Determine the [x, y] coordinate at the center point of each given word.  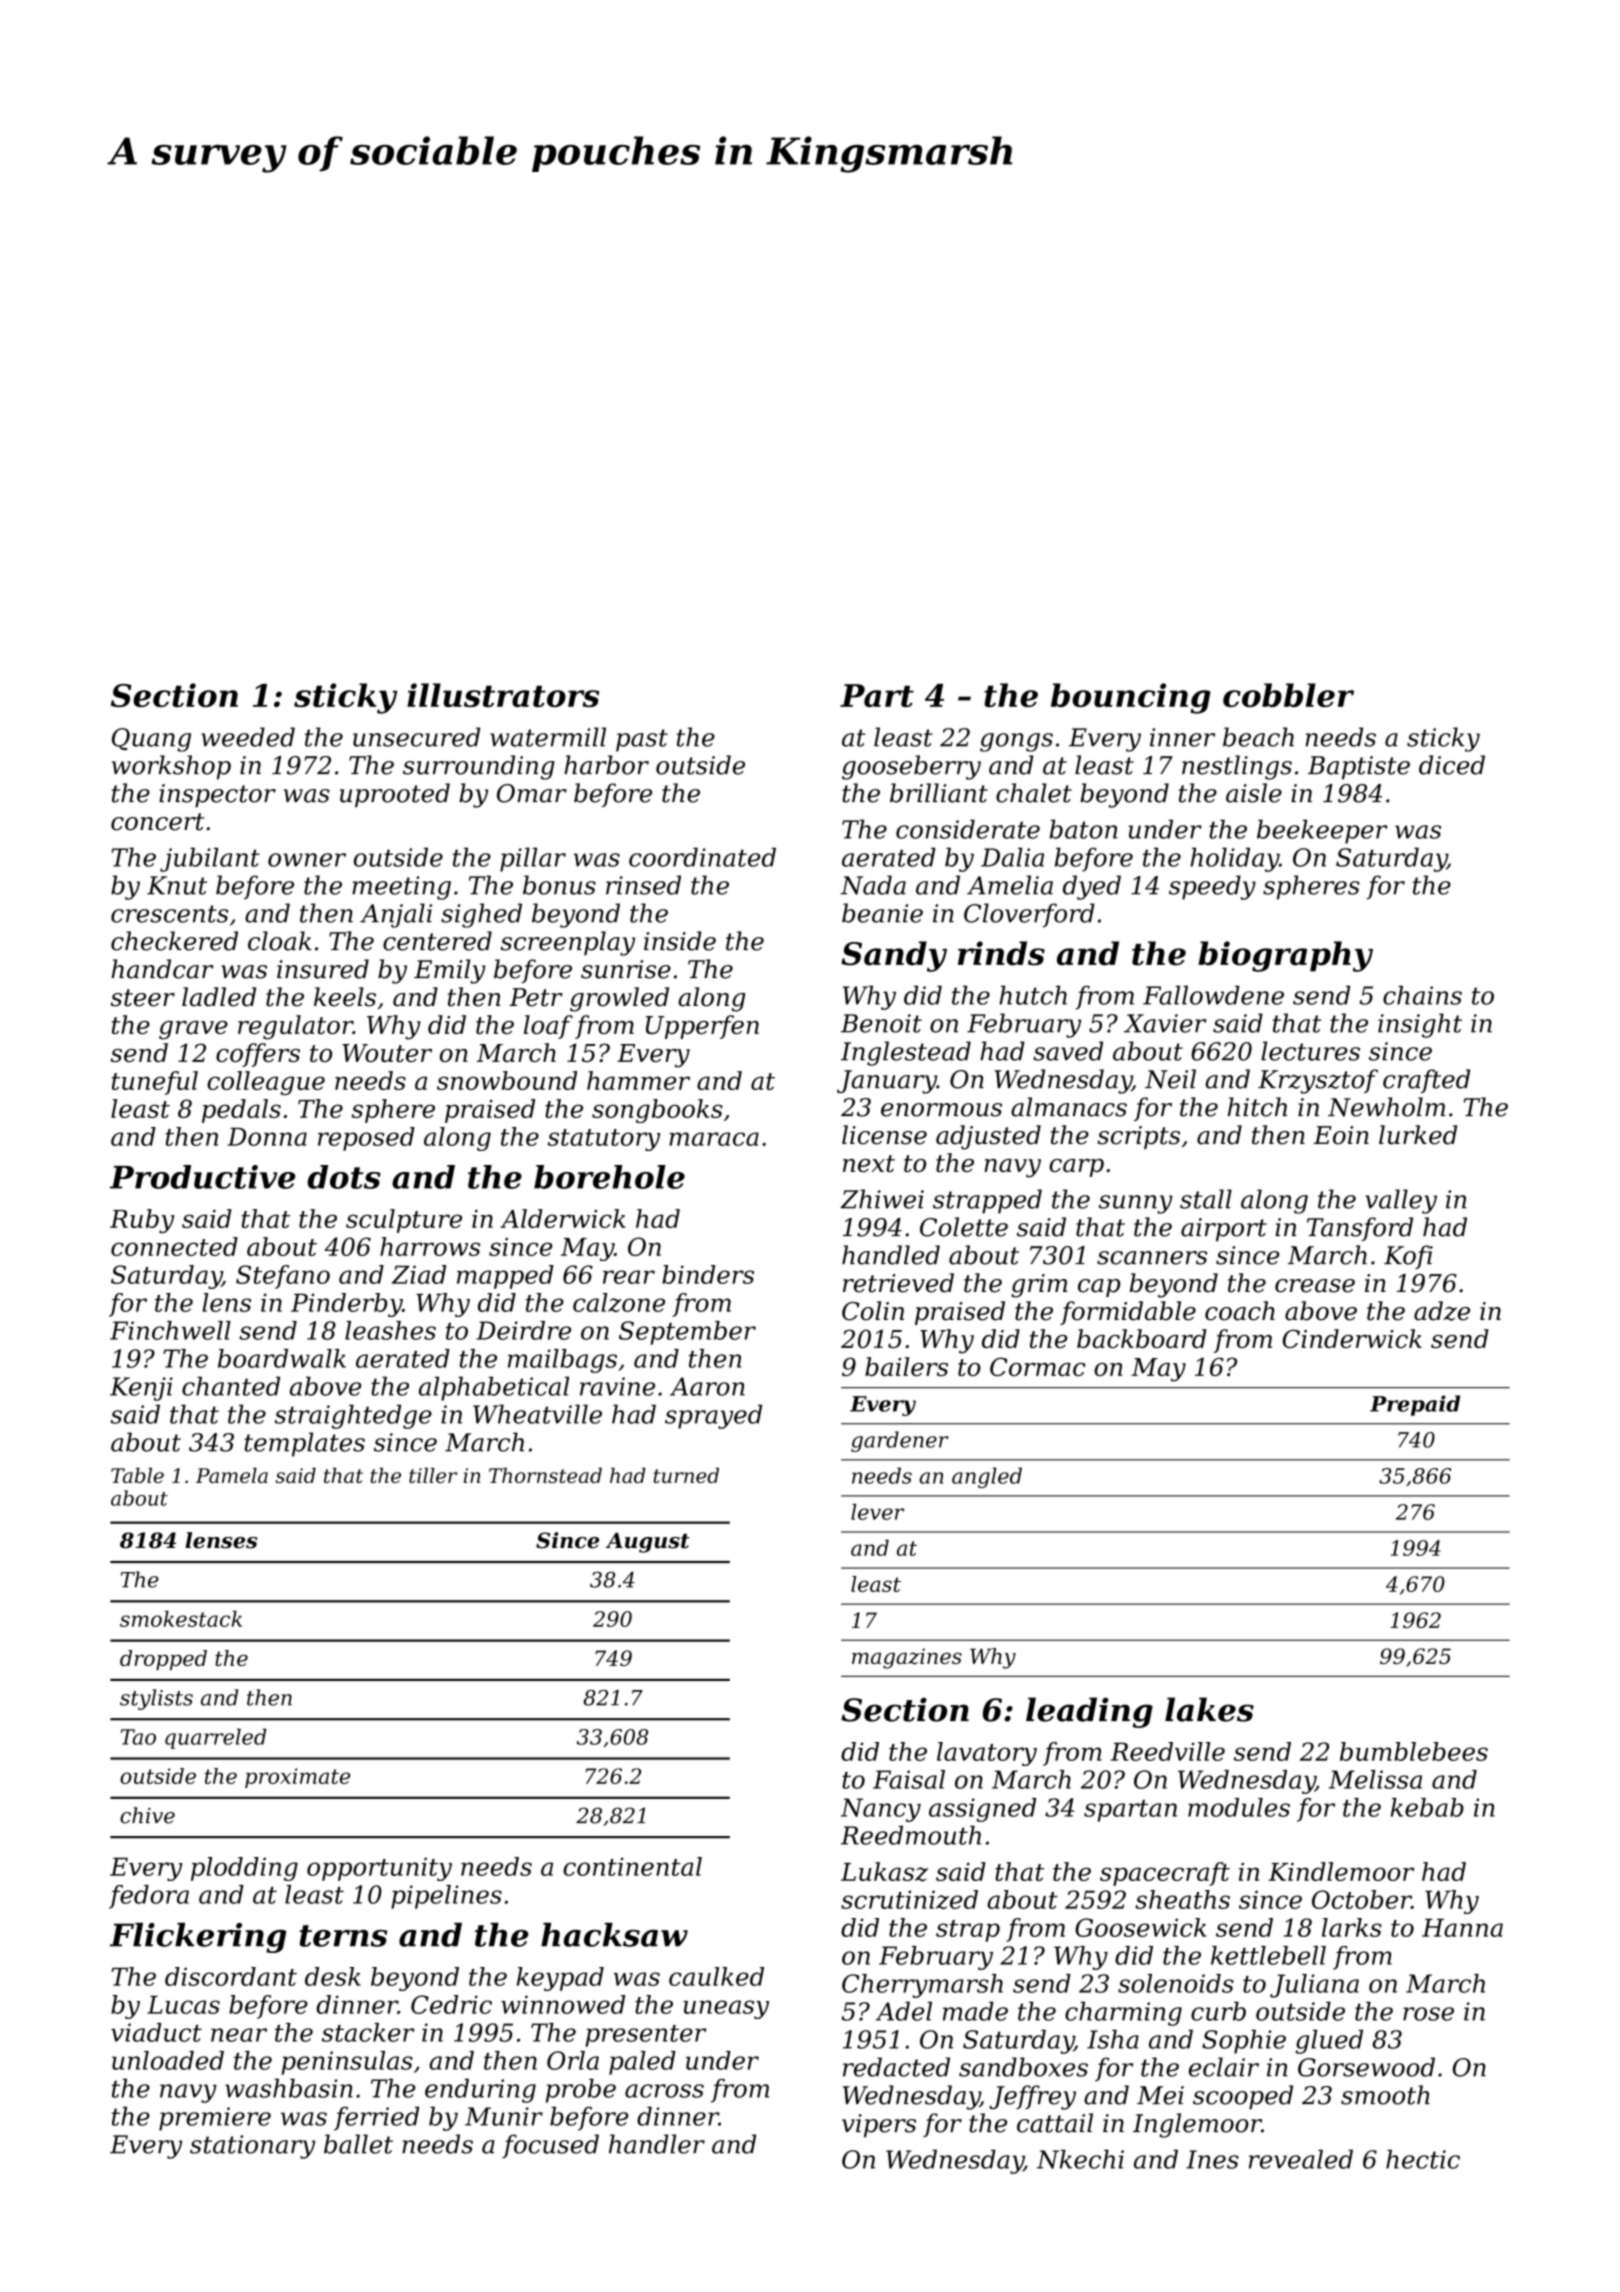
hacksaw [614, 1935]
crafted [1426, 1081]
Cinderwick [1352, 1338]
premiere [215, 2119]
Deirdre [523, 1330]
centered [437, 941]
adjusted [988, 1137]
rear [629, 1277]
